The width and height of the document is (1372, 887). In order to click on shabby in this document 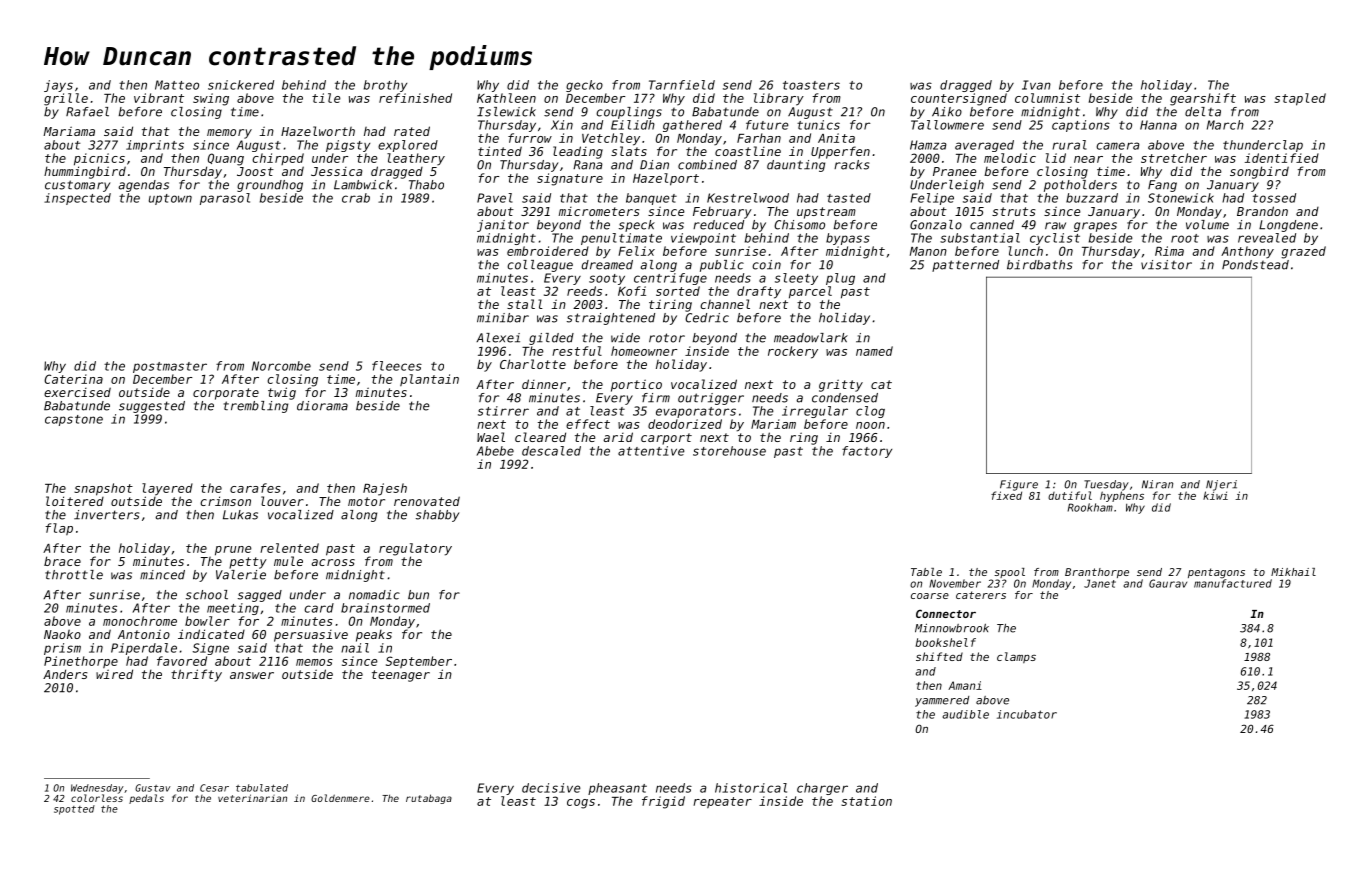, I will do `click(437, 516)`.
